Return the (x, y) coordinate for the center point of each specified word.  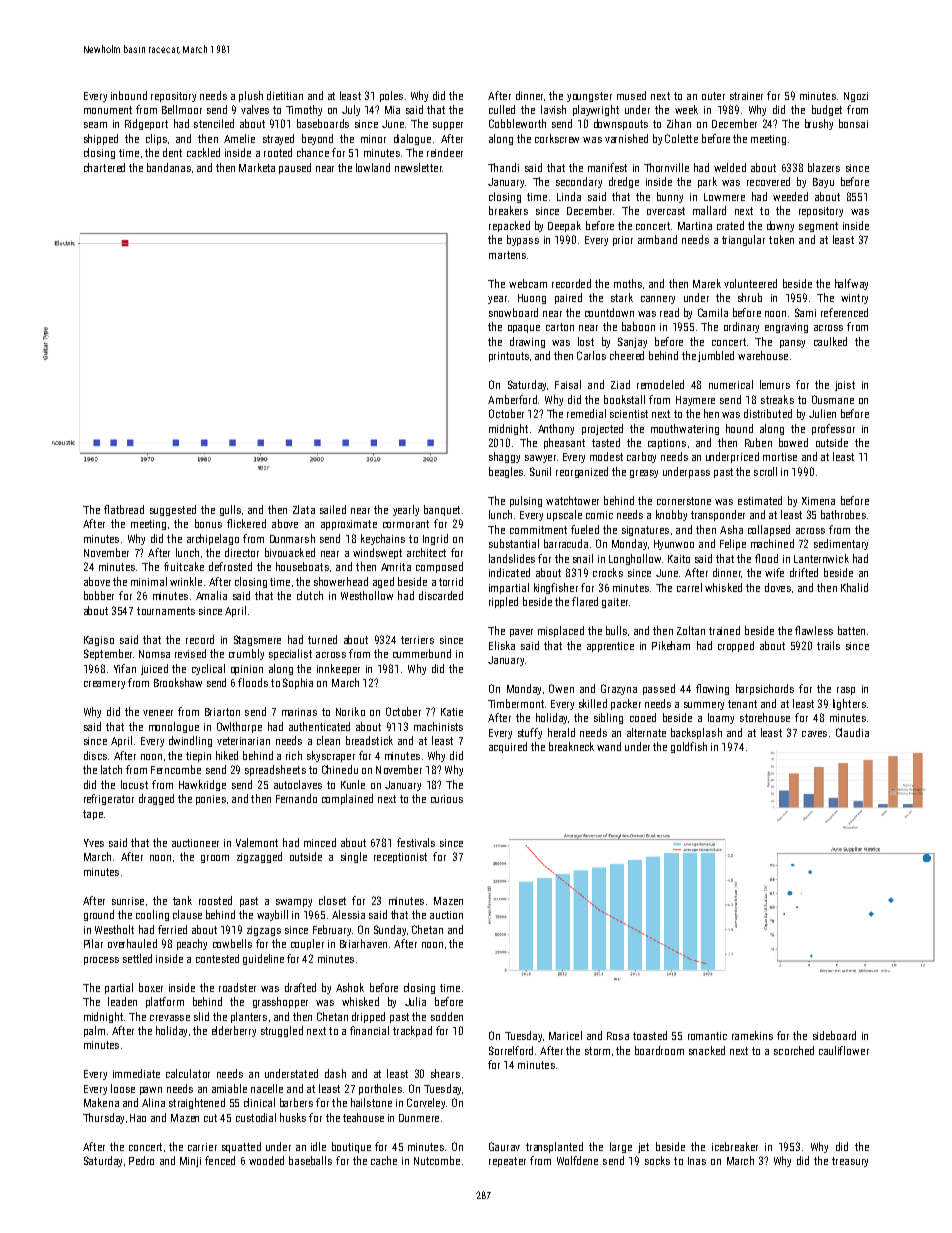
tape (93, 815)
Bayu (823, 183)
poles (391, 96)
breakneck (571, 746)
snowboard (513, 312)
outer (713, 96)
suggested (173, 510)
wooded (266, 1160)
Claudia (852, 732)
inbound (129, 95)
